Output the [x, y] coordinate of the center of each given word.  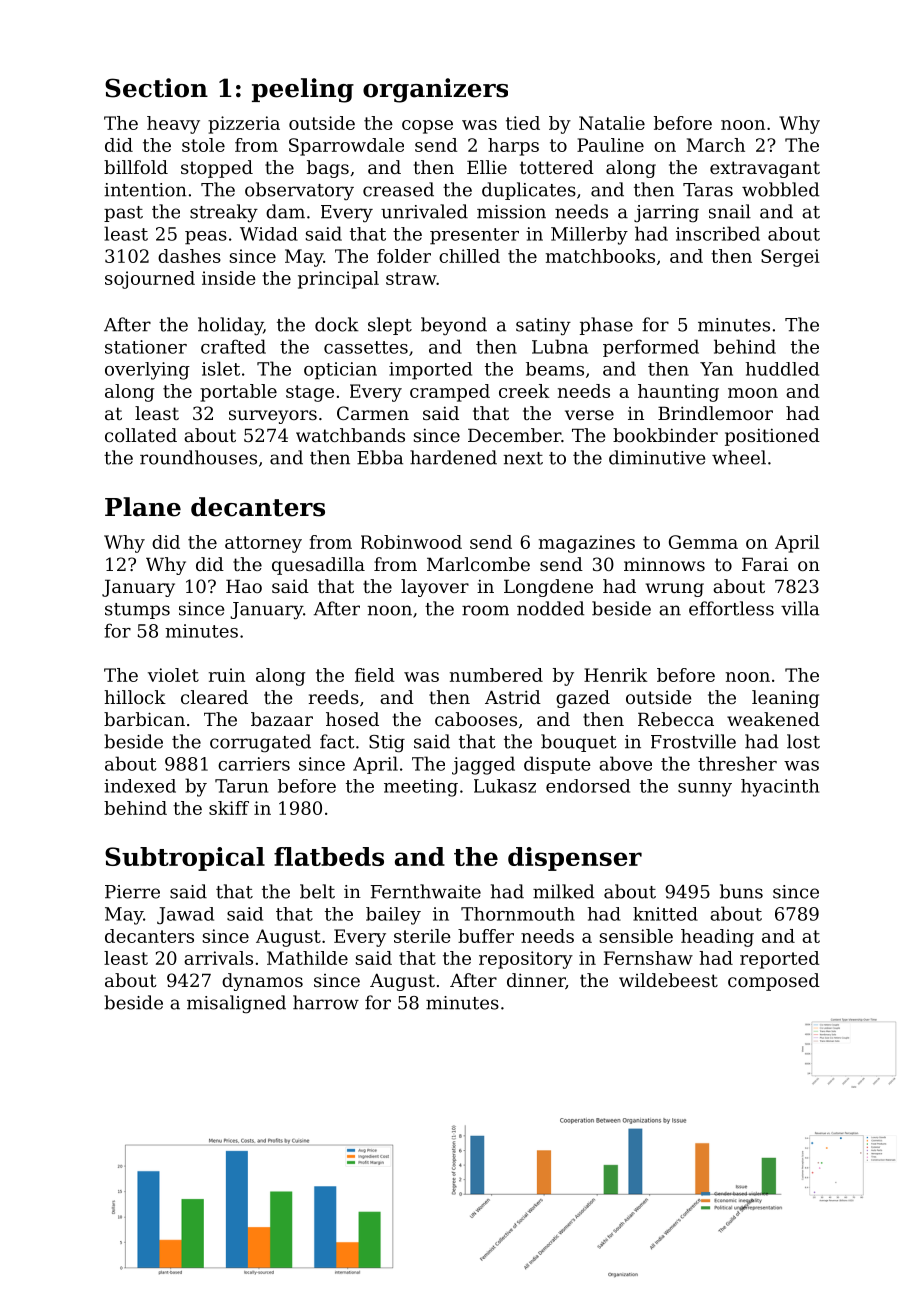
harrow [326, 1002]
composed [774, 982]
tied [523, 123]
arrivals [218, 958]
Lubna [560, 346]
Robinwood [411, 542]
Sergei [790, 258]
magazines [587, 544]
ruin [227, 675]
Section [156, 88]
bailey [393, 916]
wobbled [780, 189]
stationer [146, 347]
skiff [229, 808]
